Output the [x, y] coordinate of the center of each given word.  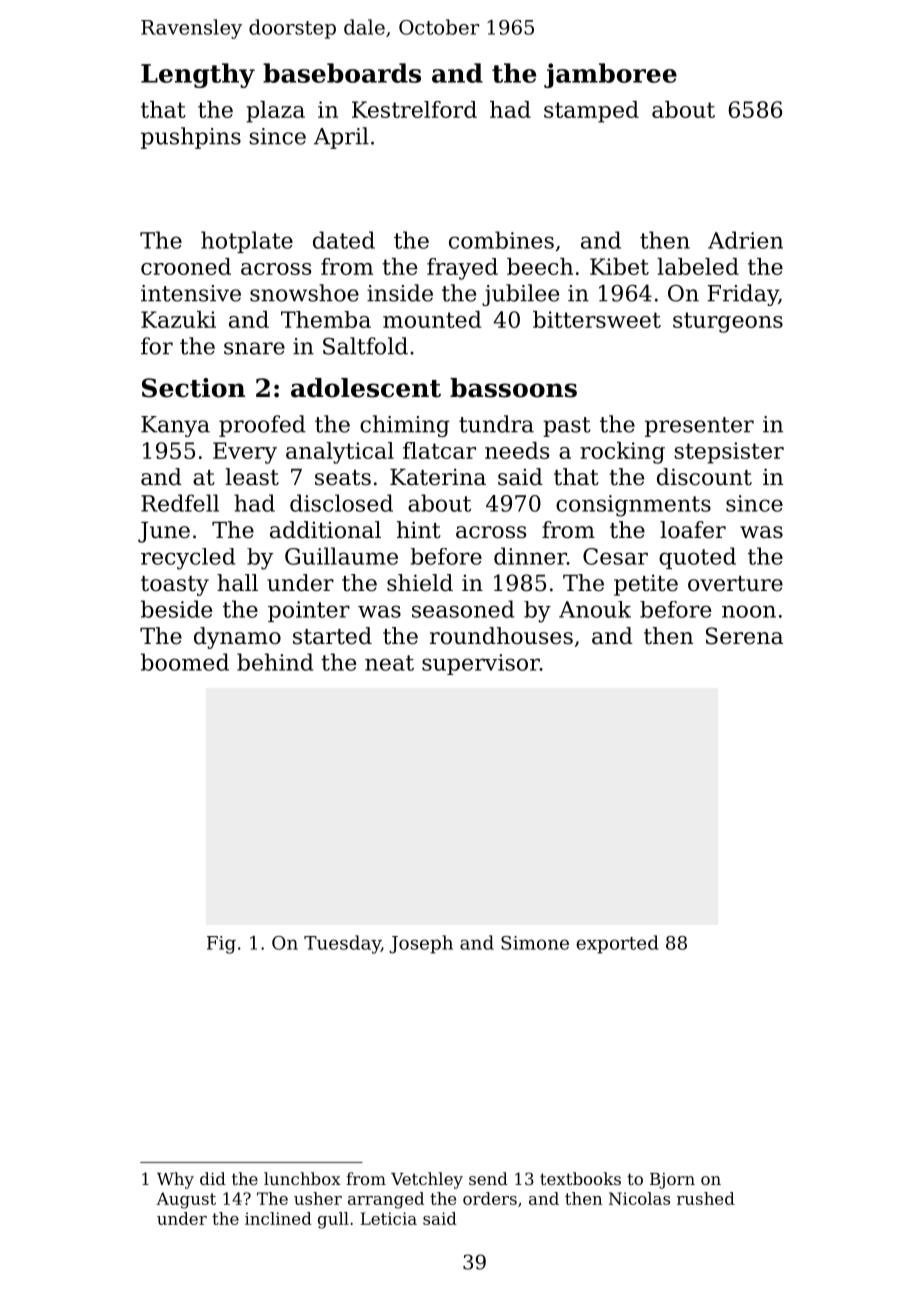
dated [344, 240]
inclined [278, 1218]
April [341, 138]
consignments [633, 506]
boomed [185, 662]
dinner [530, 556]
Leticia [389, 1218]
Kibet [619, 266]
